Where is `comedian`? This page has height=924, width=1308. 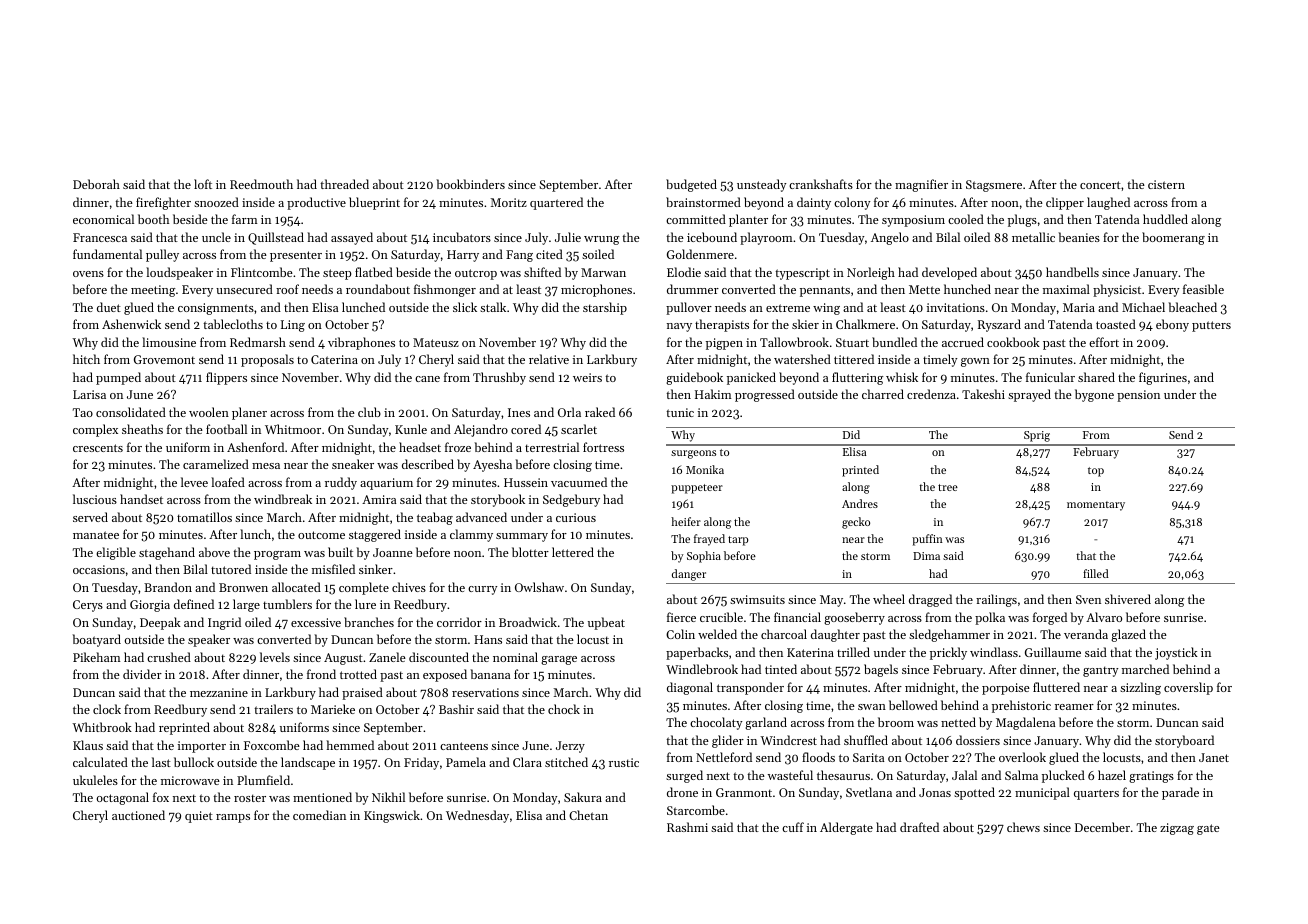 comedian is located at coordinates (319, 815).
